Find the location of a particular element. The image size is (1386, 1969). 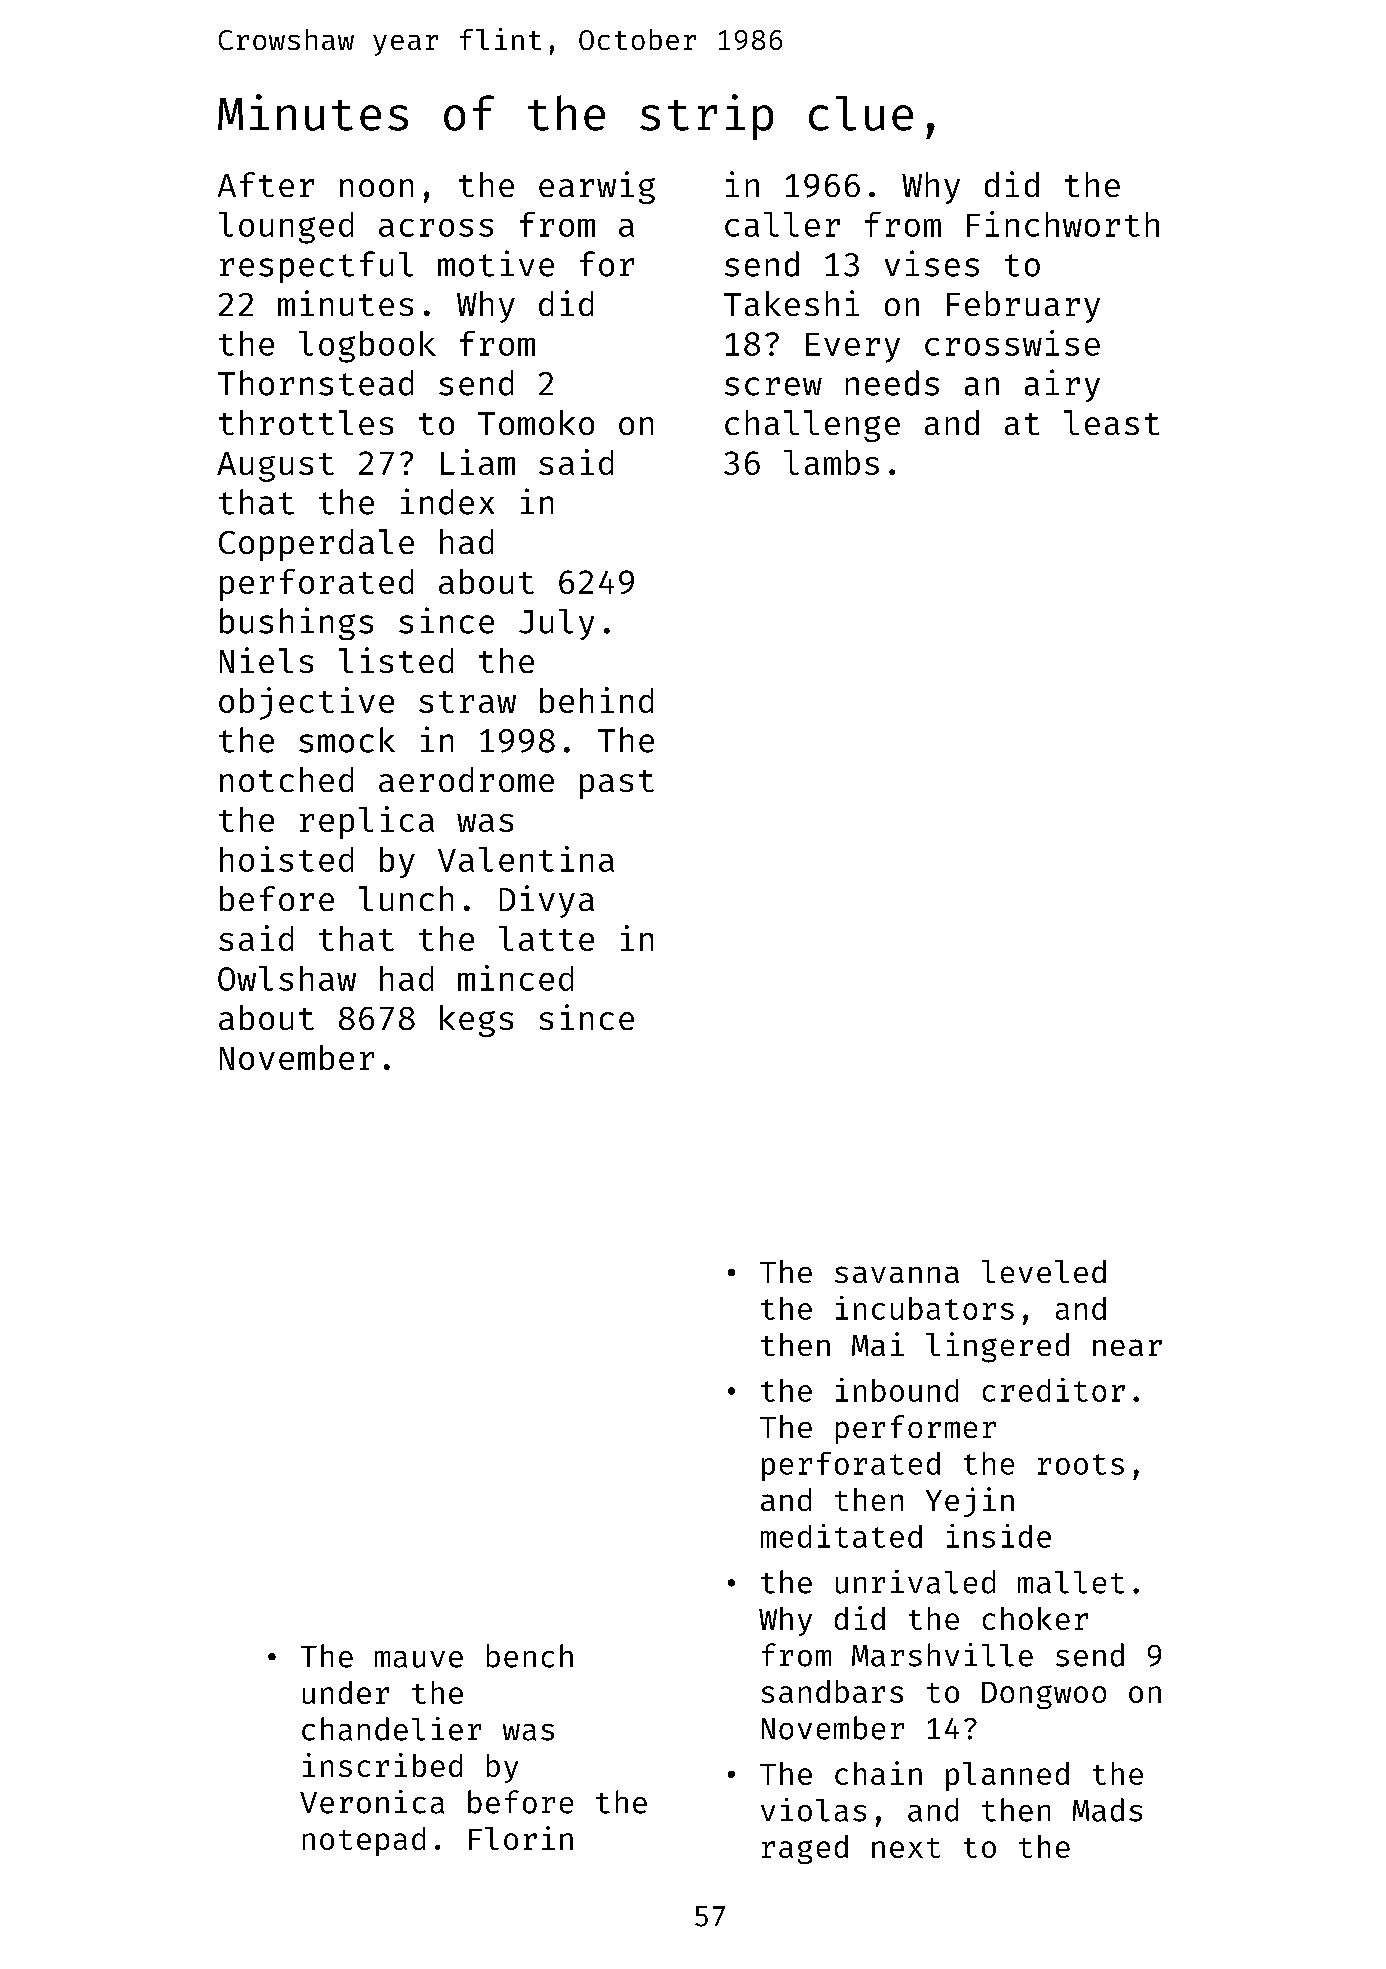

After is located at coordinates (266, 184).
